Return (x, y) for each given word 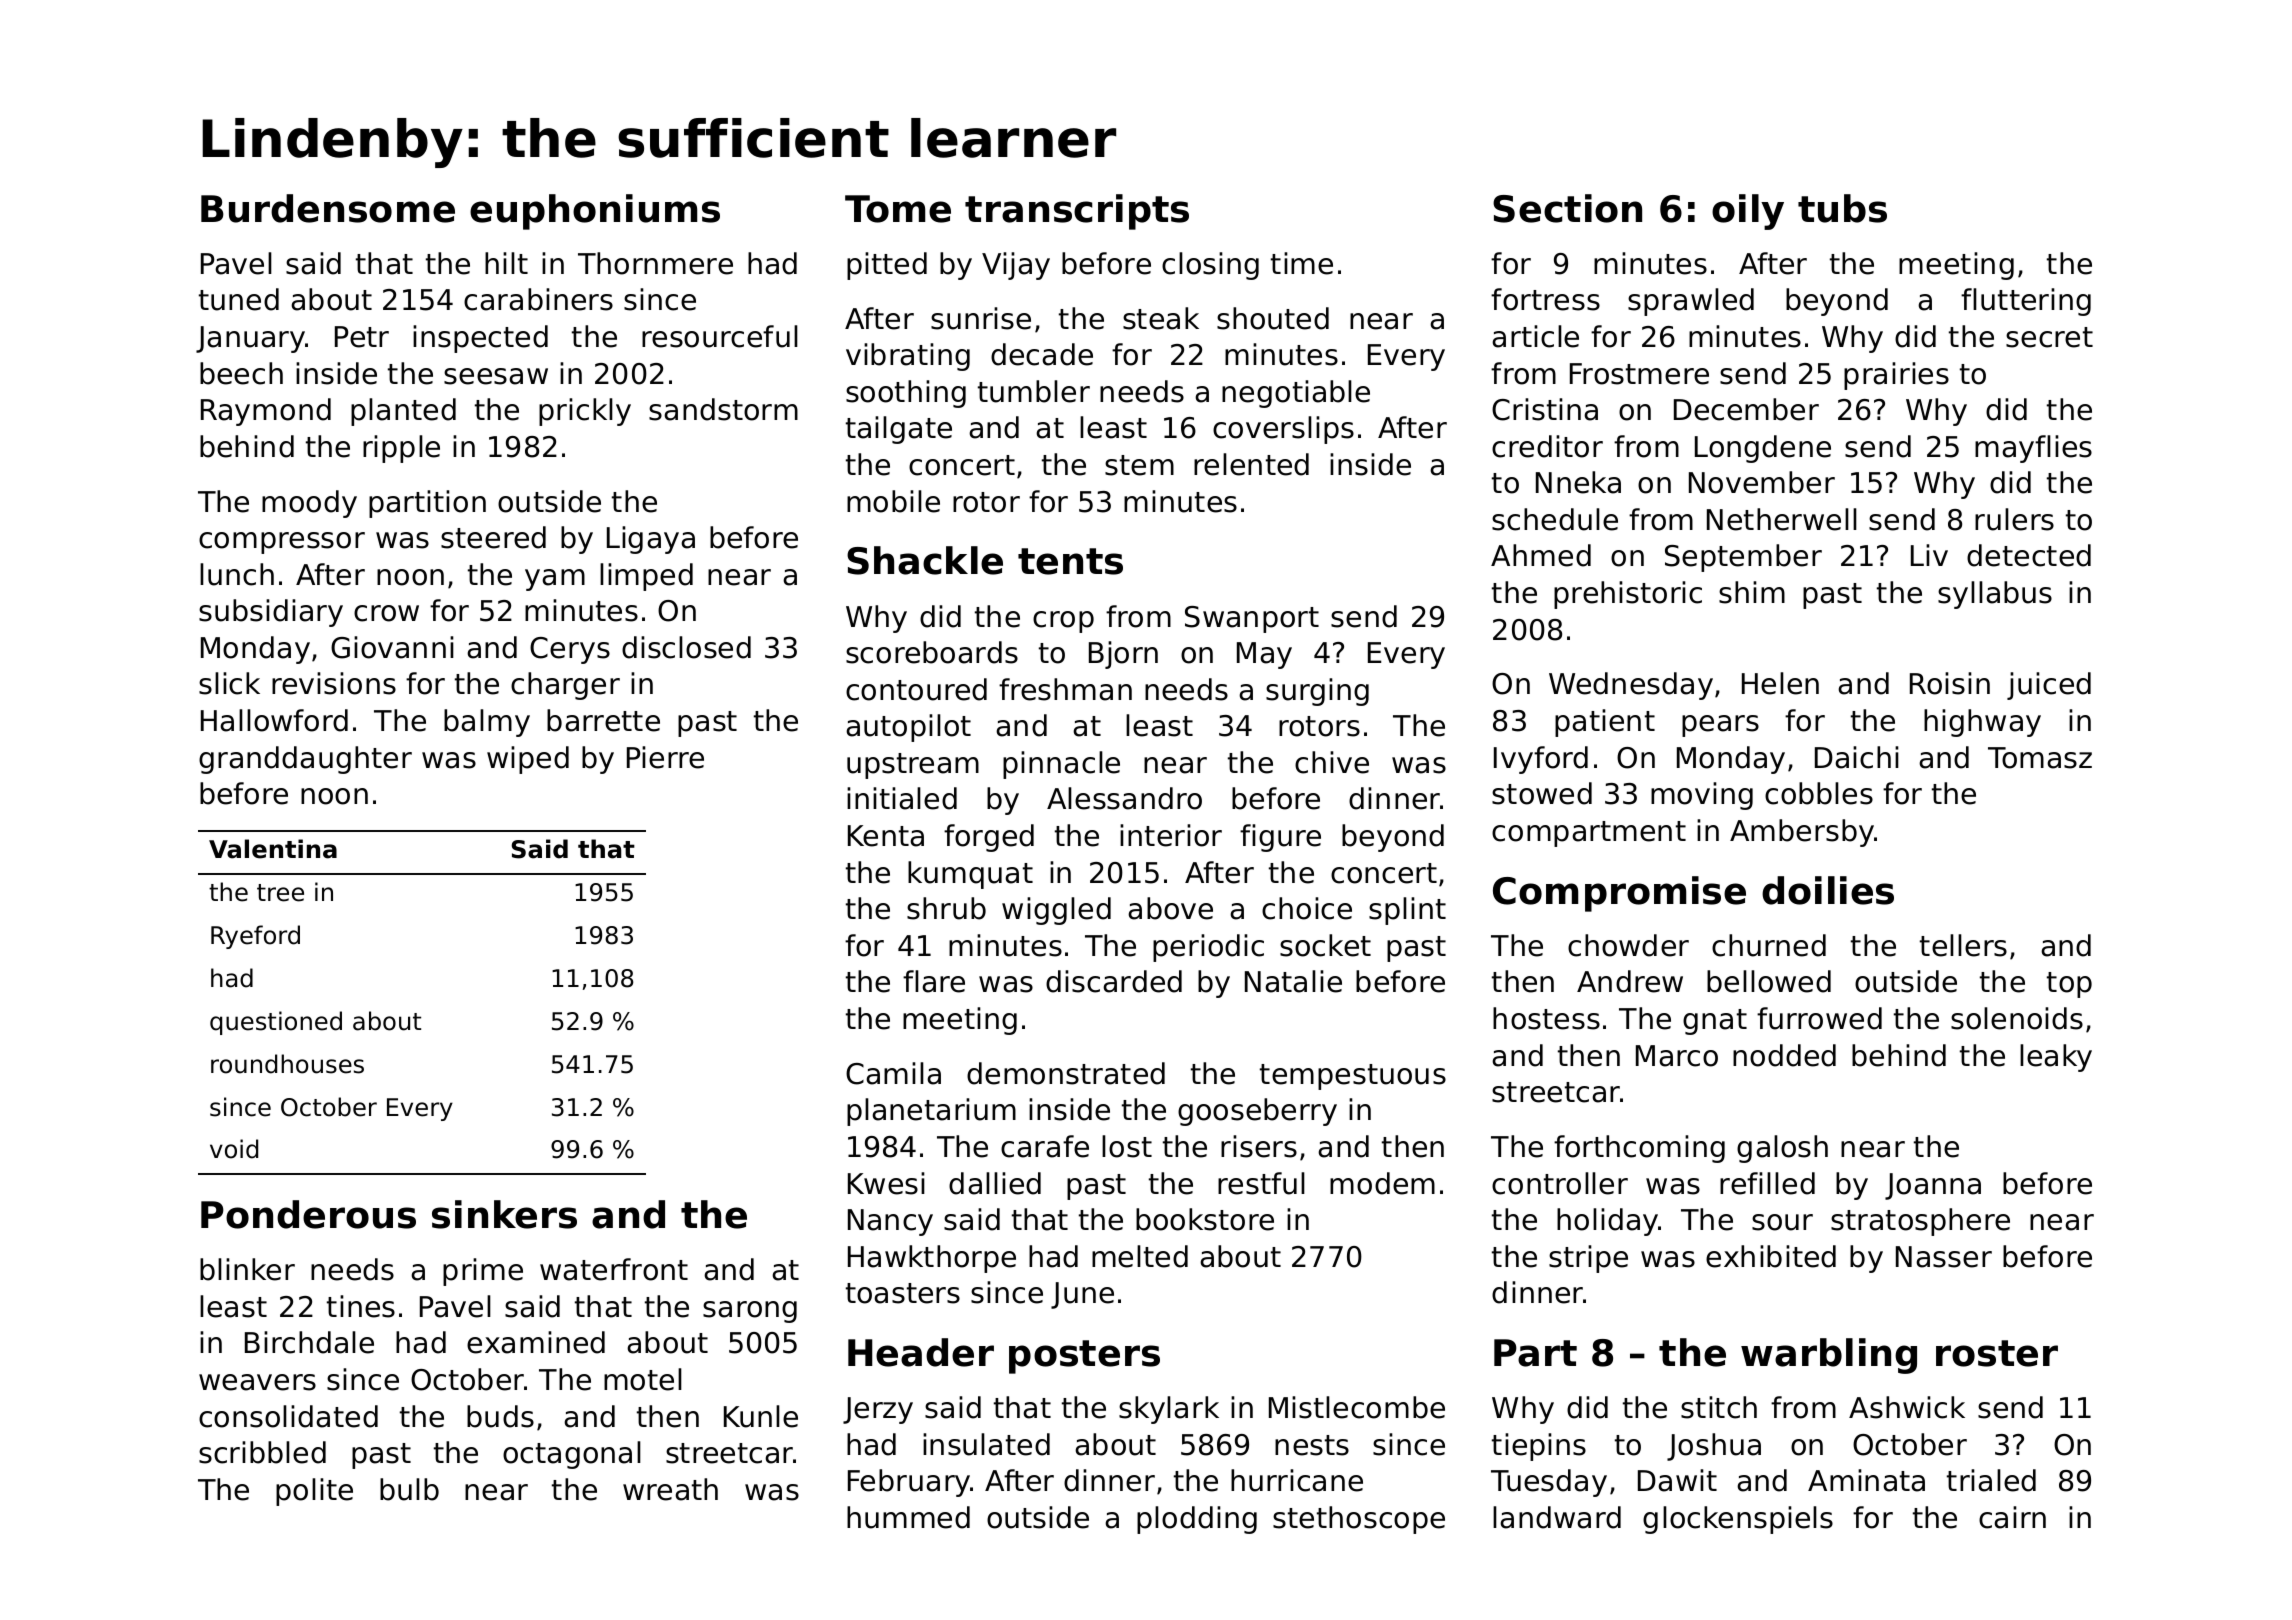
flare (934, 981)
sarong (750, 1312)
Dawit (1677, 1480)
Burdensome (328, 208)
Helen (1780, 683)
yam (555, 580)
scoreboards (932, 652)
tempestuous (1353, 1077)
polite (314, 1492)
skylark (1169, 1410)
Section (1567, 208)
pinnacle (1061, 765)
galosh (1782, 1149)
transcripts (1077, 212)
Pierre (665, 757)
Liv (1929, 555)
